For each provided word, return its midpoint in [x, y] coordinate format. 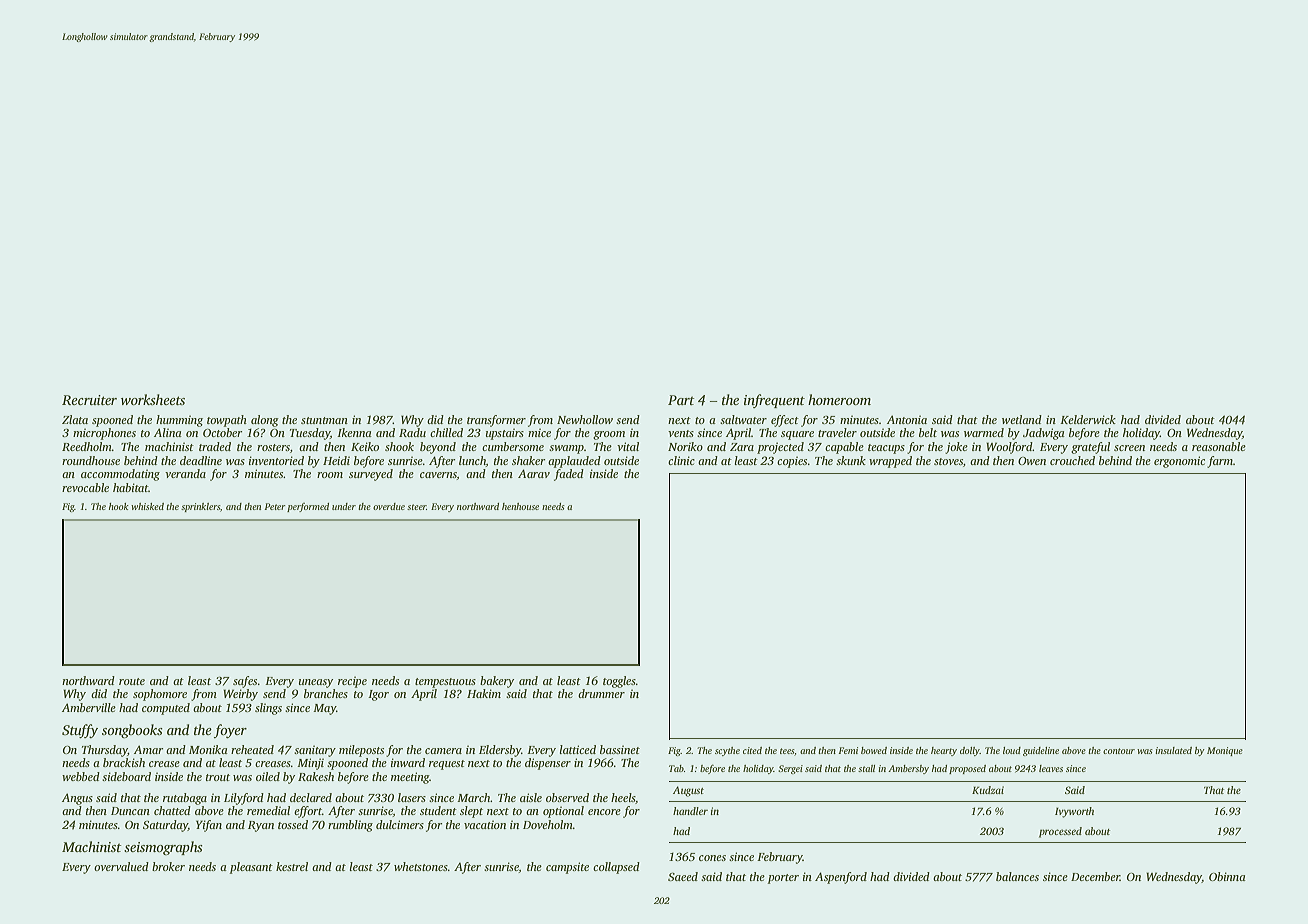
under [344, 506]
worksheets [153, 399]
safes [245, 682]
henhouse [520, 506]
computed [166, 709]
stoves [948, 461]
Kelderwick [1088, 419]
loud [1012, 750]
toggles [619, 682]
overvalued [121, 866]
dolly [970, 751]
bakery [497, 682]
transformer [496, 421]
